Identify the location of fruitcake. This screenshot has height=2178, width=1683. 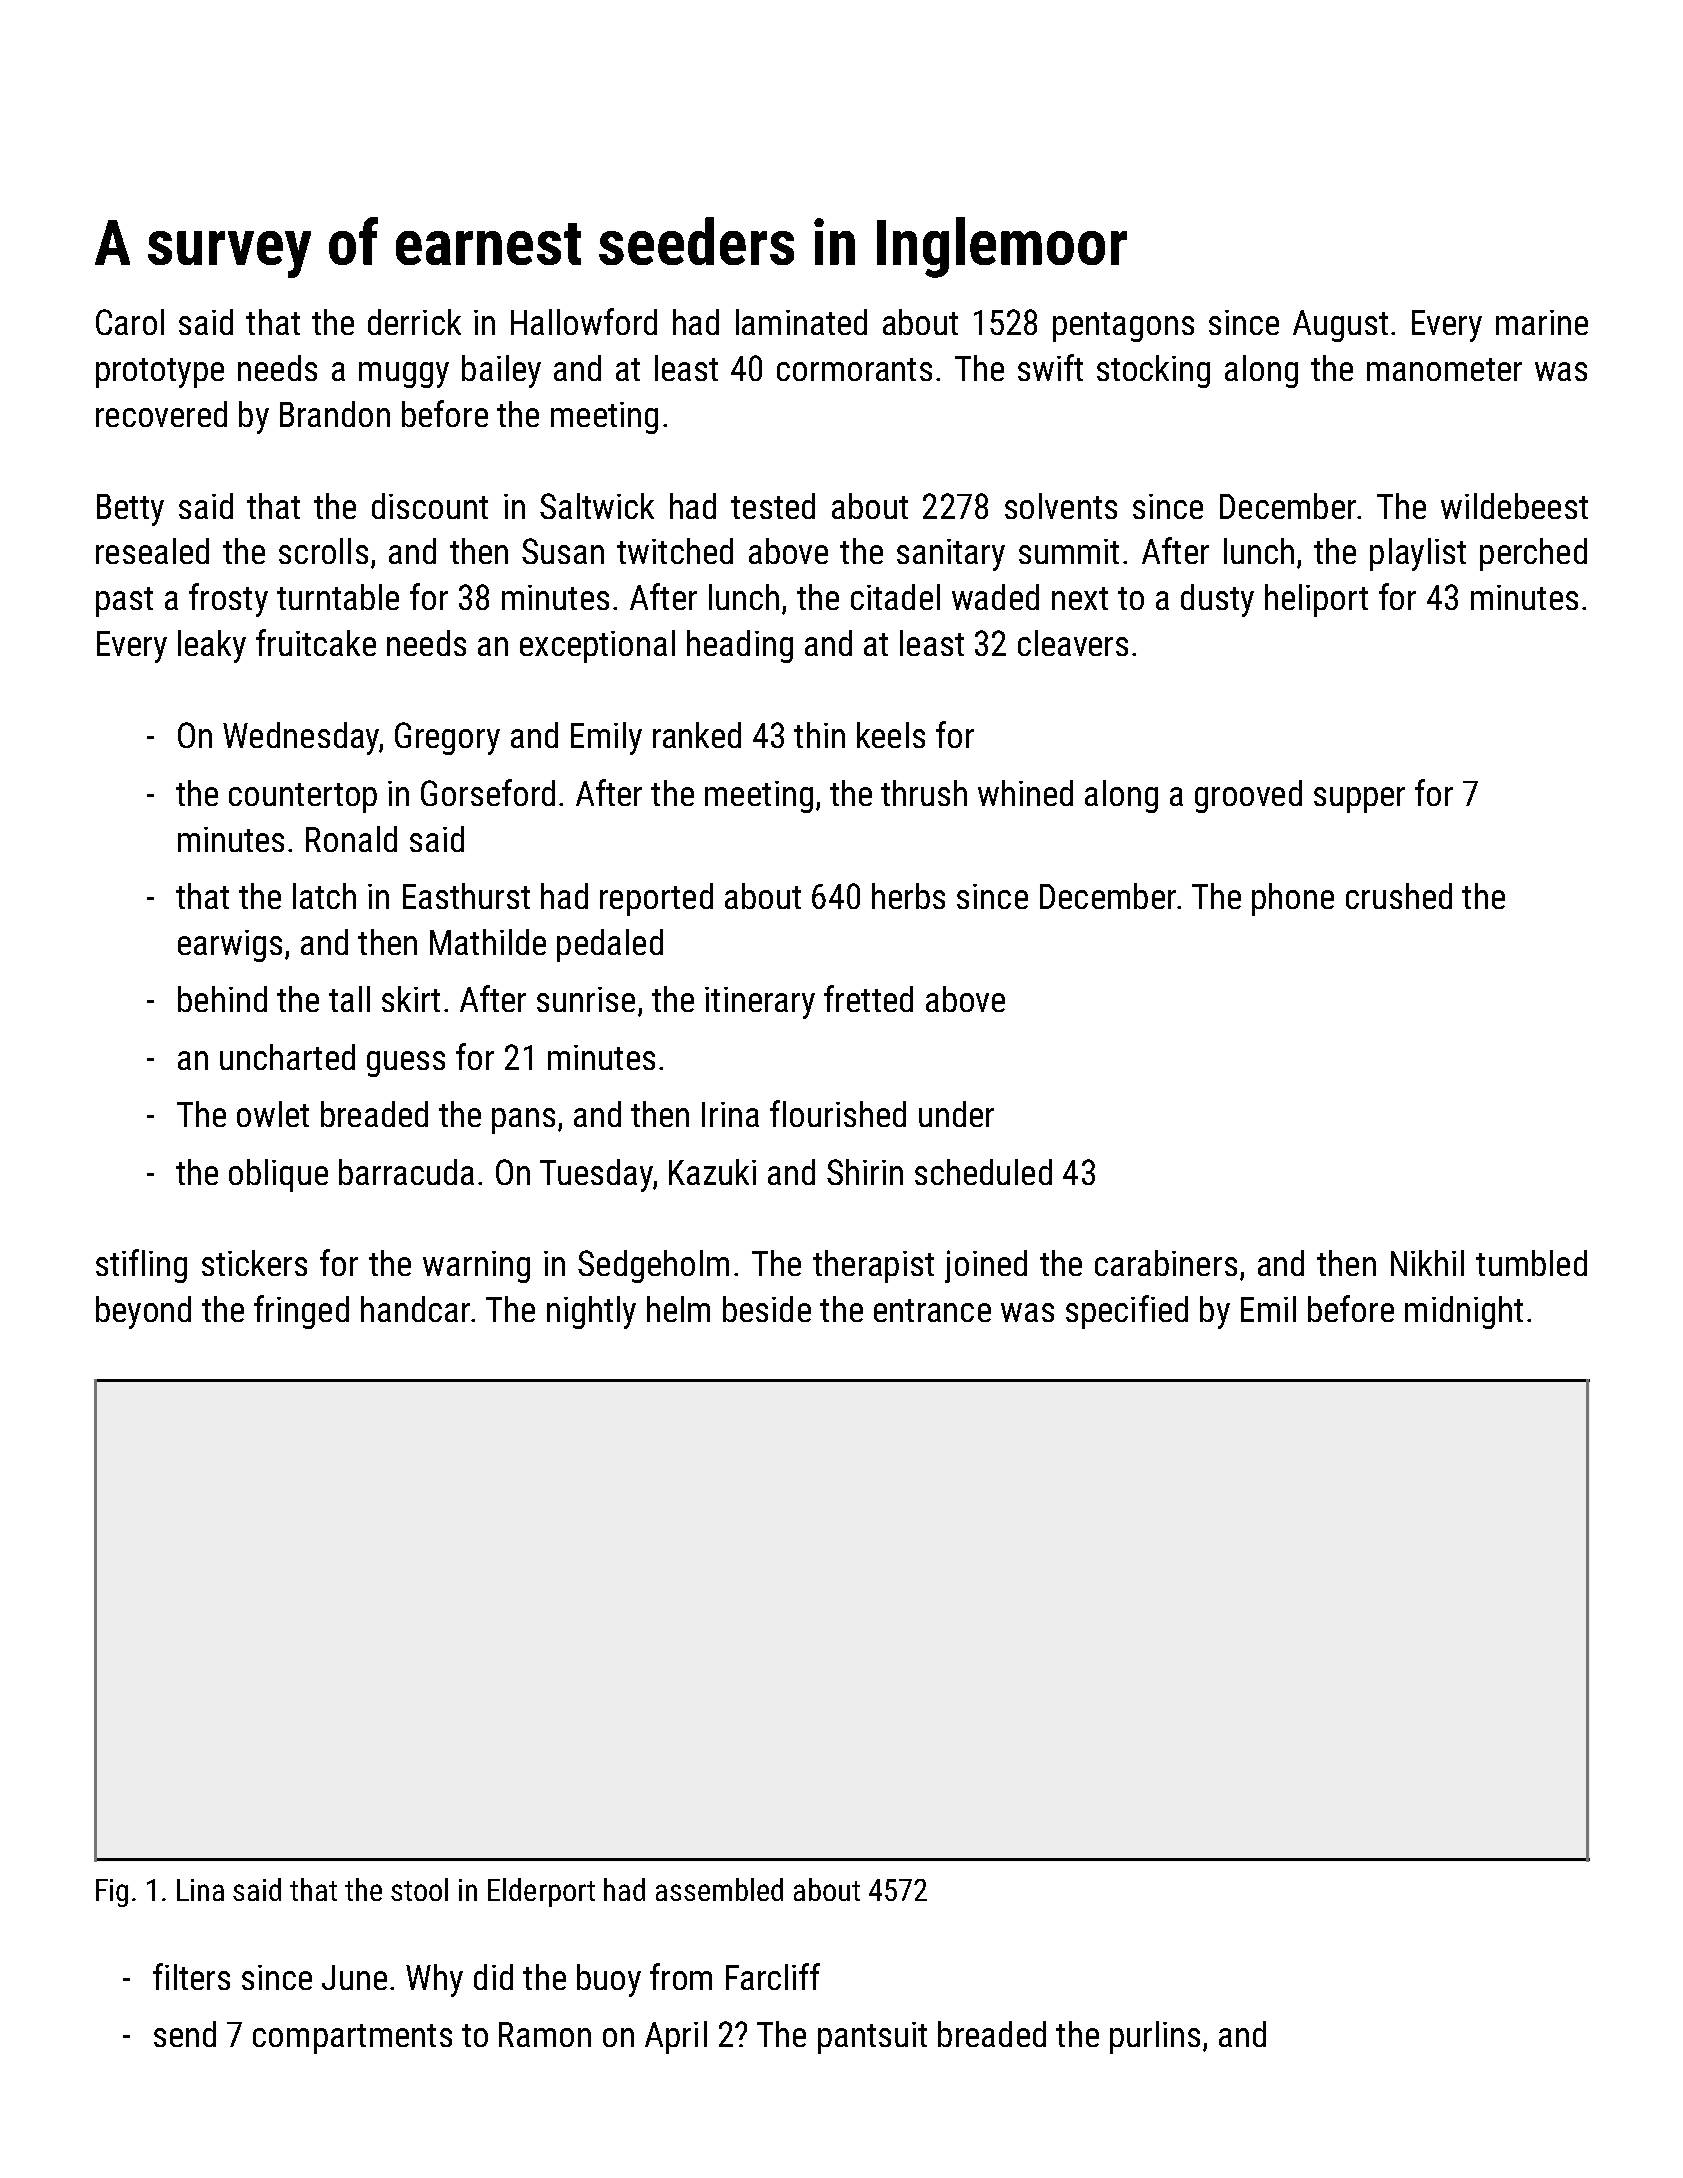
(316, 642).
